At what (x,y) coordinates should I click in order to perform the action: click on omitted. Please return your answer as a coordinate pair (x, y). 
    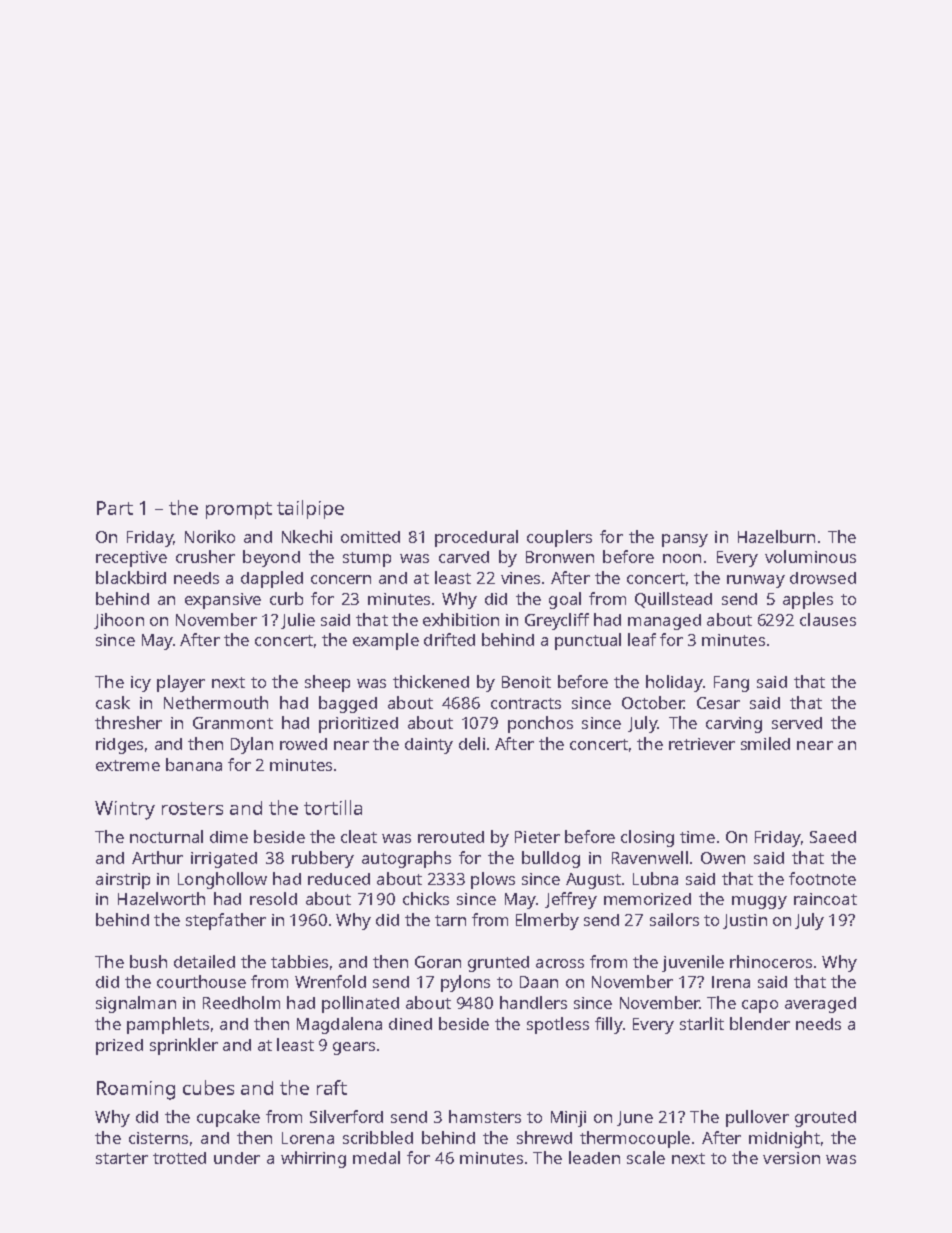
    Looking at the image, I should click on (370, 537).
